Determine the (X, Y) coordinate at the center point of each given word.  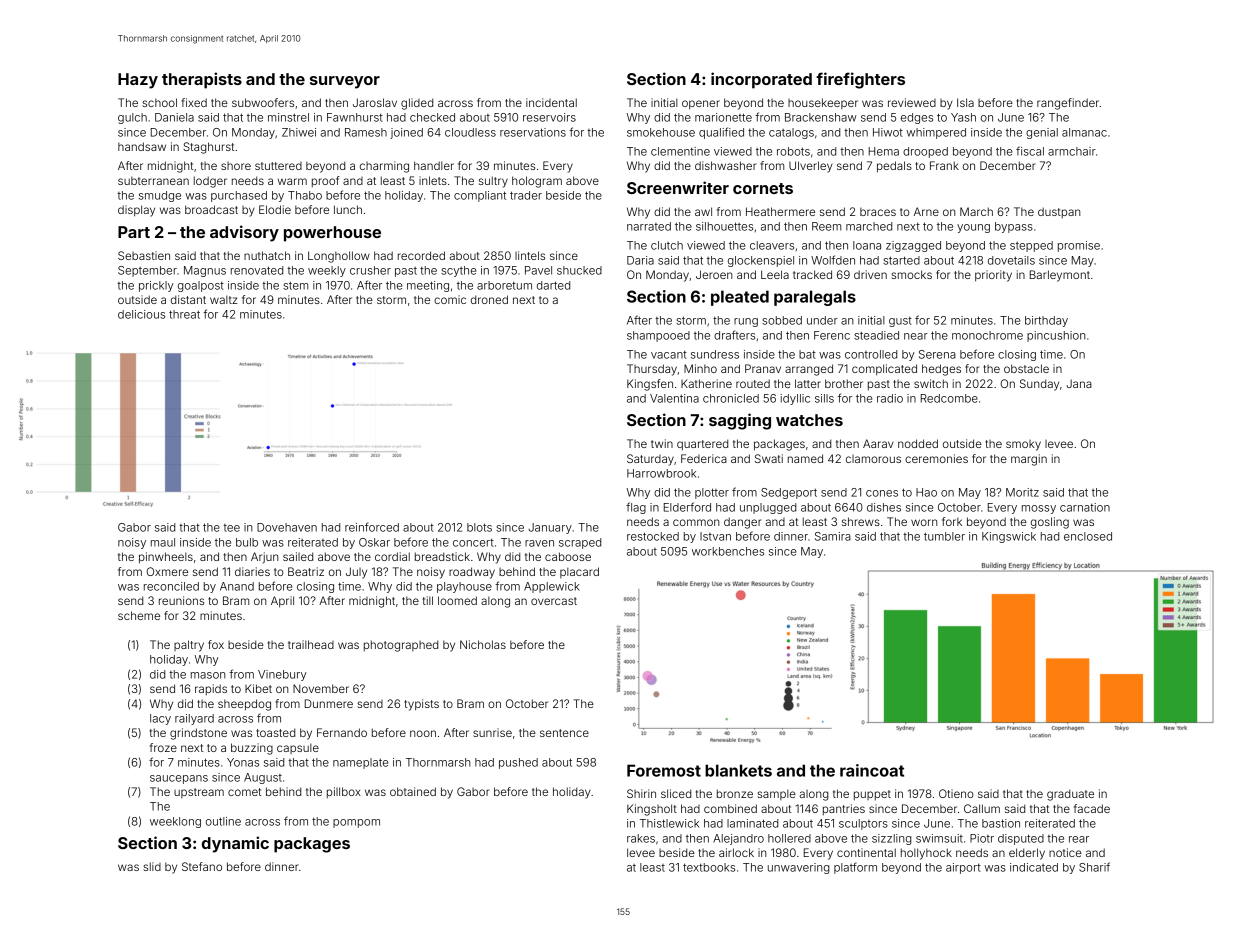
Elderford (687, 507)
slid (152, 866)
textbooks (709, 867)
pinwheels (166, 558)
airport (963, 868)
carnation (1085, 507)
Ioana (867, 245)
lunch (348, 209)
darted (553, 285)
